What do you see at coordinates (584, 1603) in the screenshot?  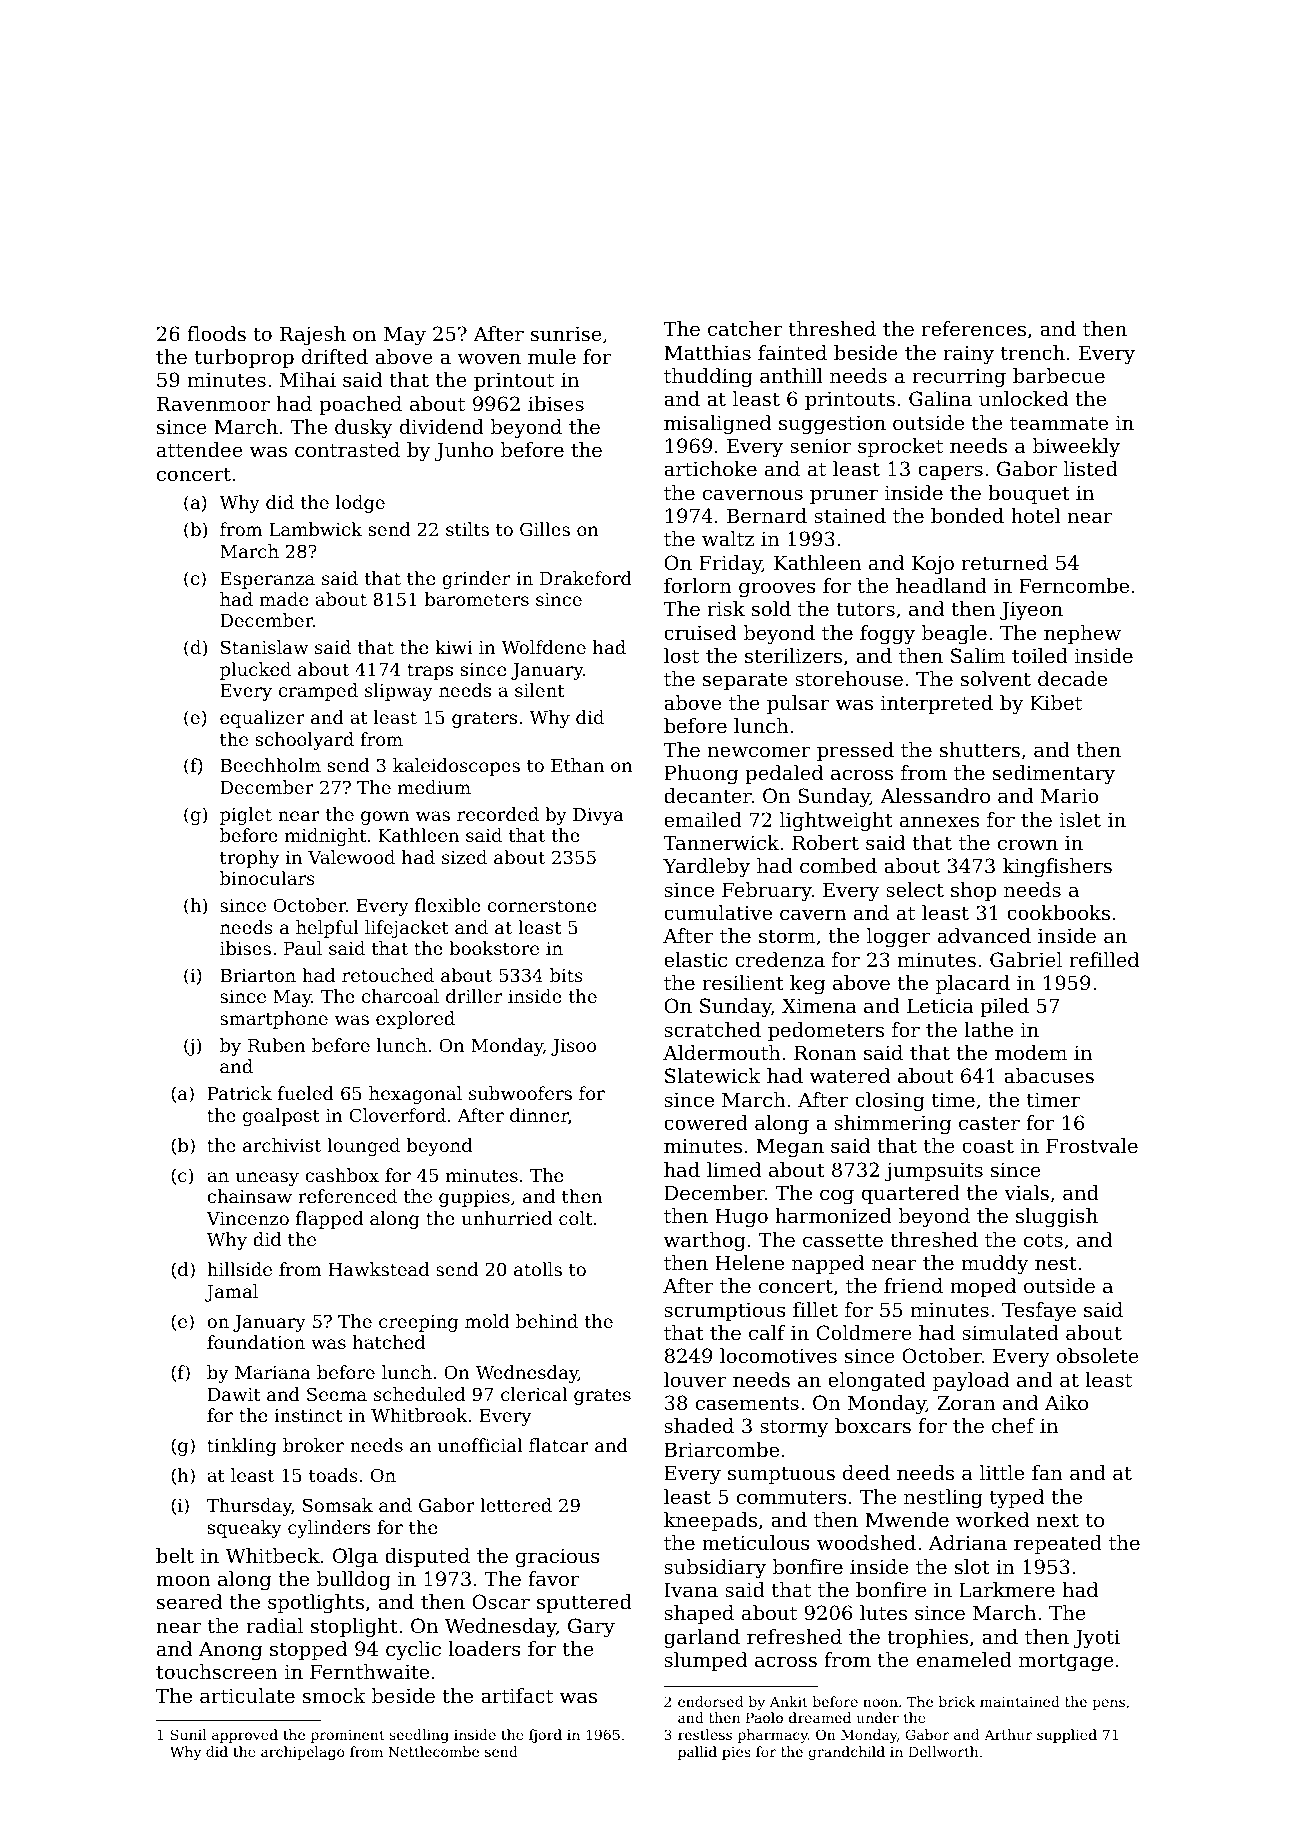 I see `sputtered` at bounding box center [584, 1603].
